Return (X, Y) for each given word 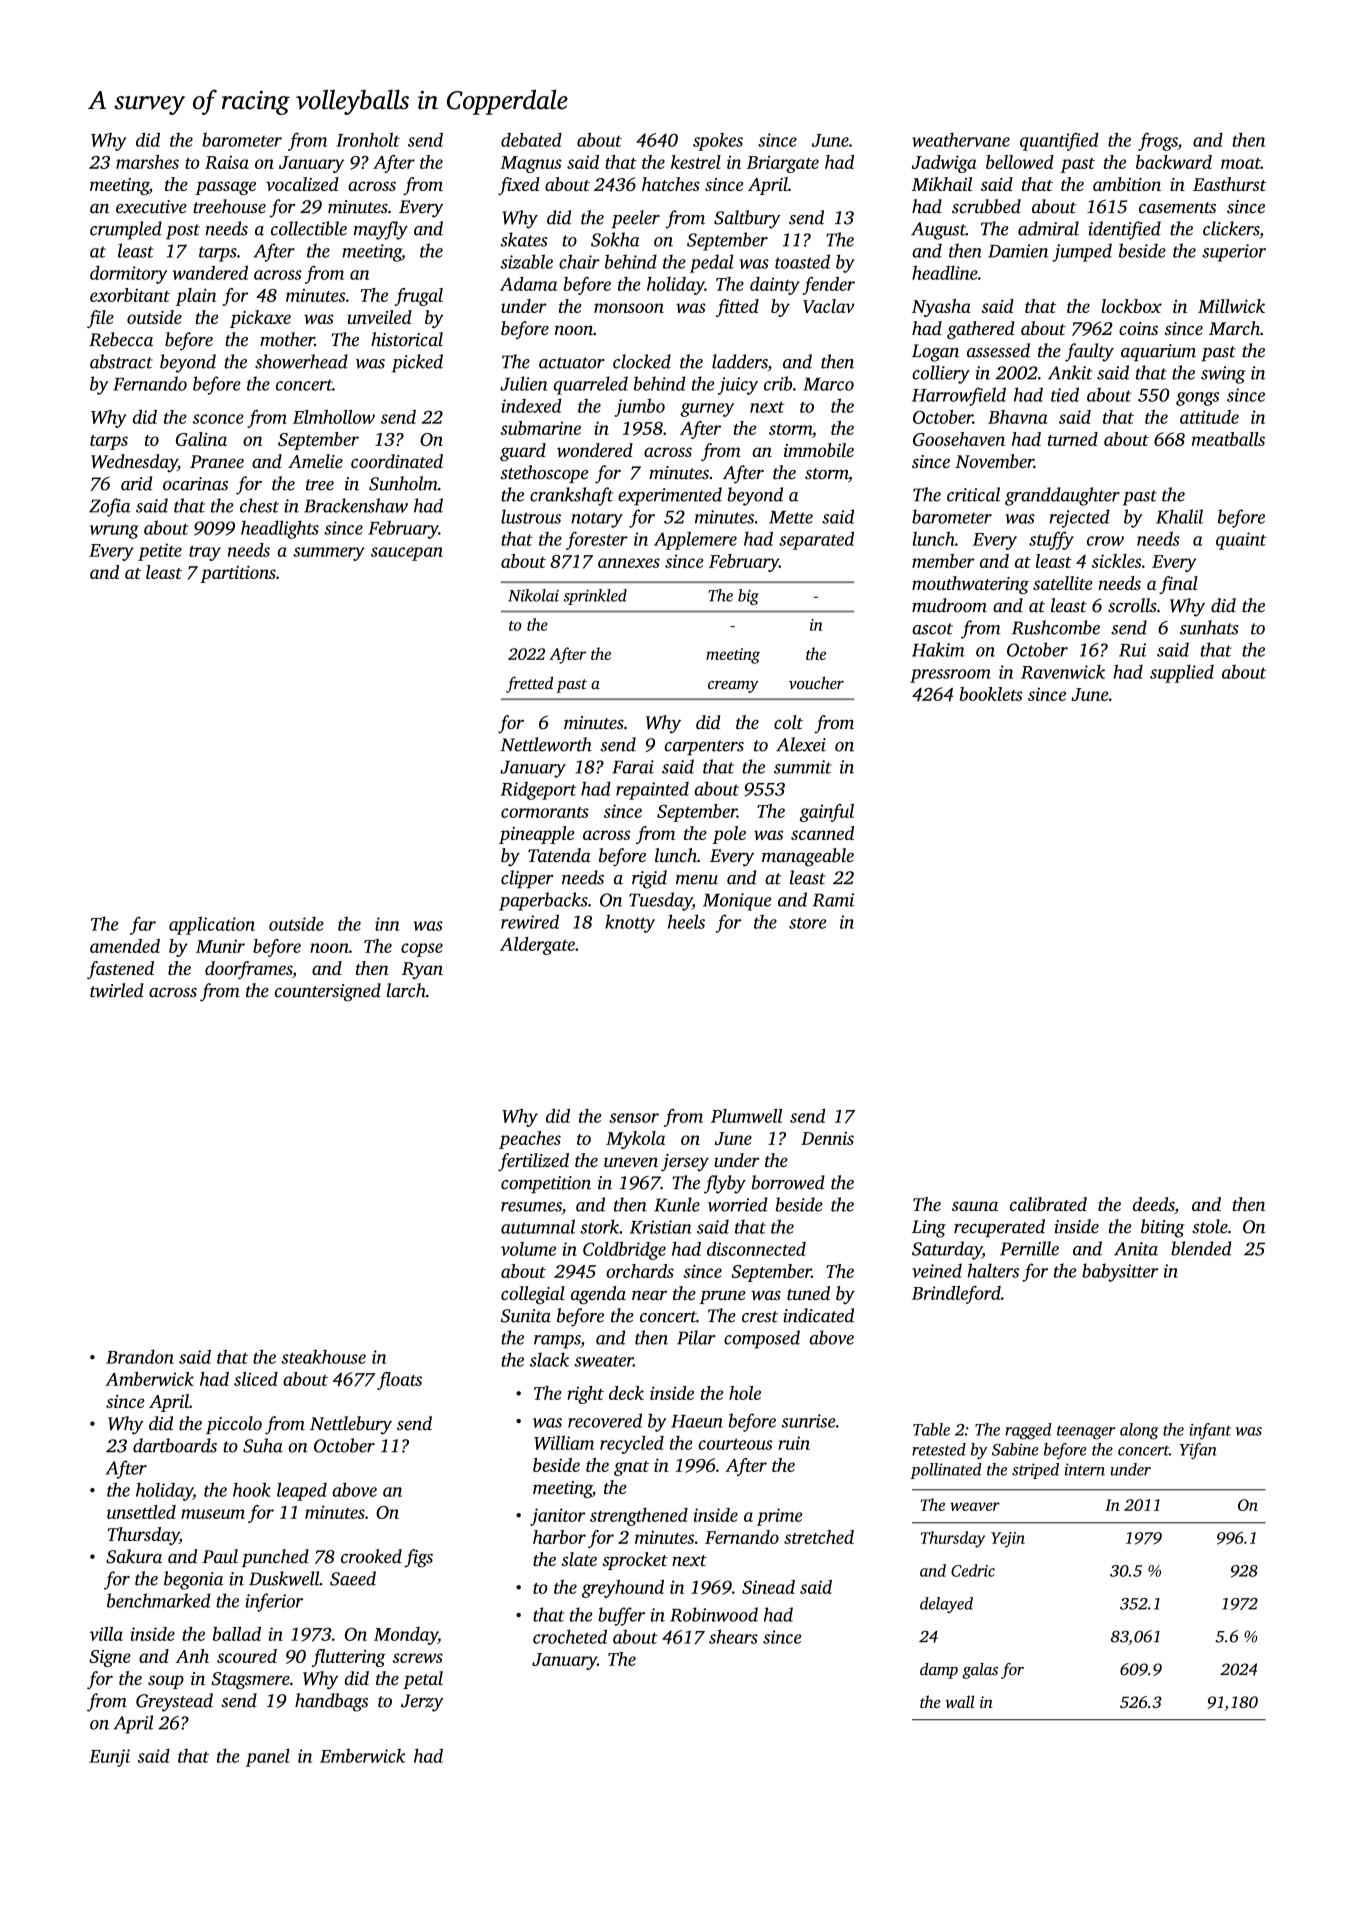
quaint (1241, 541)
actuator (572, 363)
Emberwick (362, 1756)
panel (268, 1758)
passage (225, 188)
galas (980, 1671)
